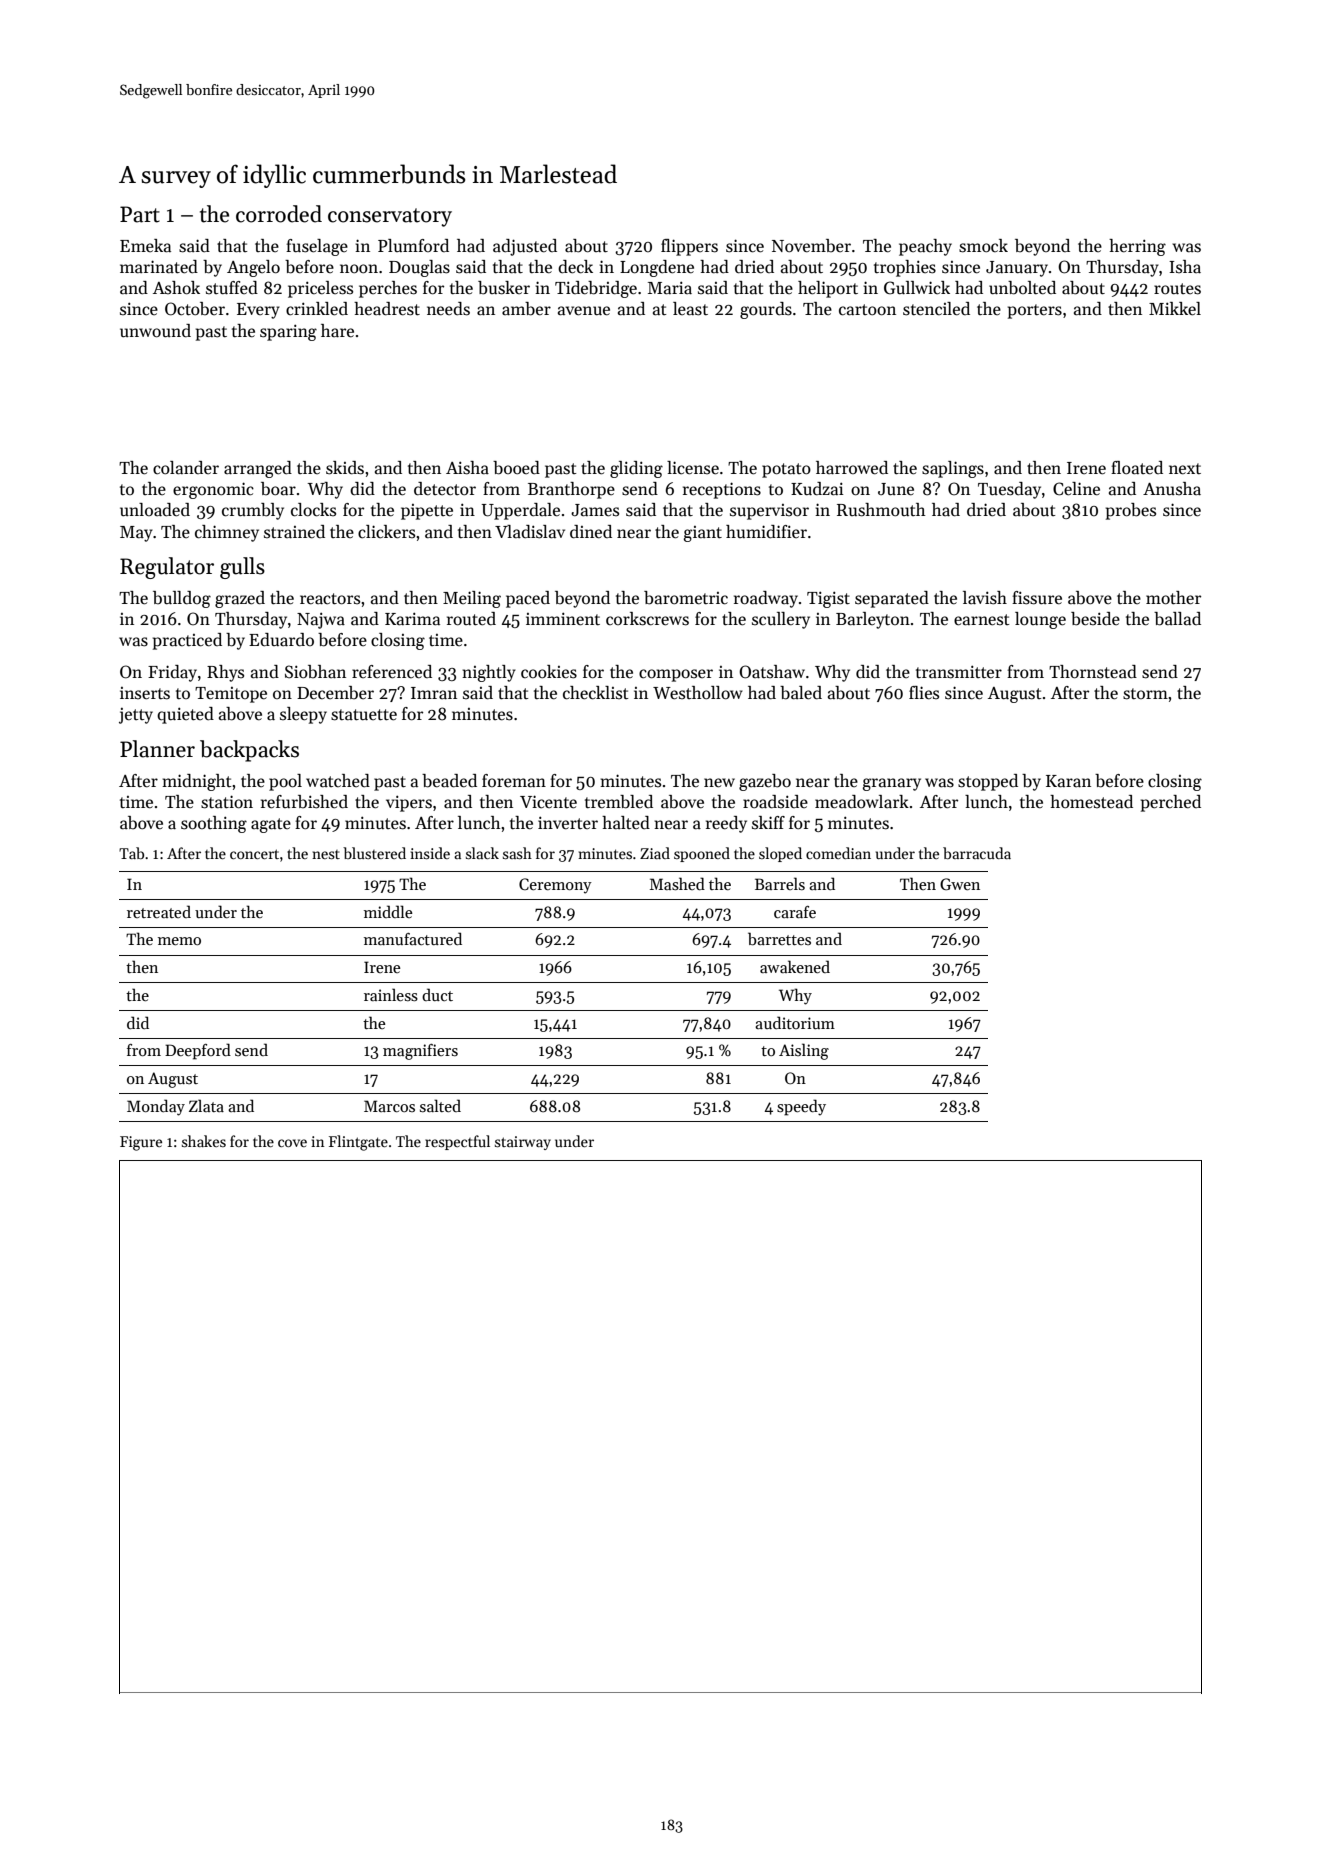 Image resolution: width=1321 pixels, height=1868 pixels. I want to click on November, so click(811, 246).
